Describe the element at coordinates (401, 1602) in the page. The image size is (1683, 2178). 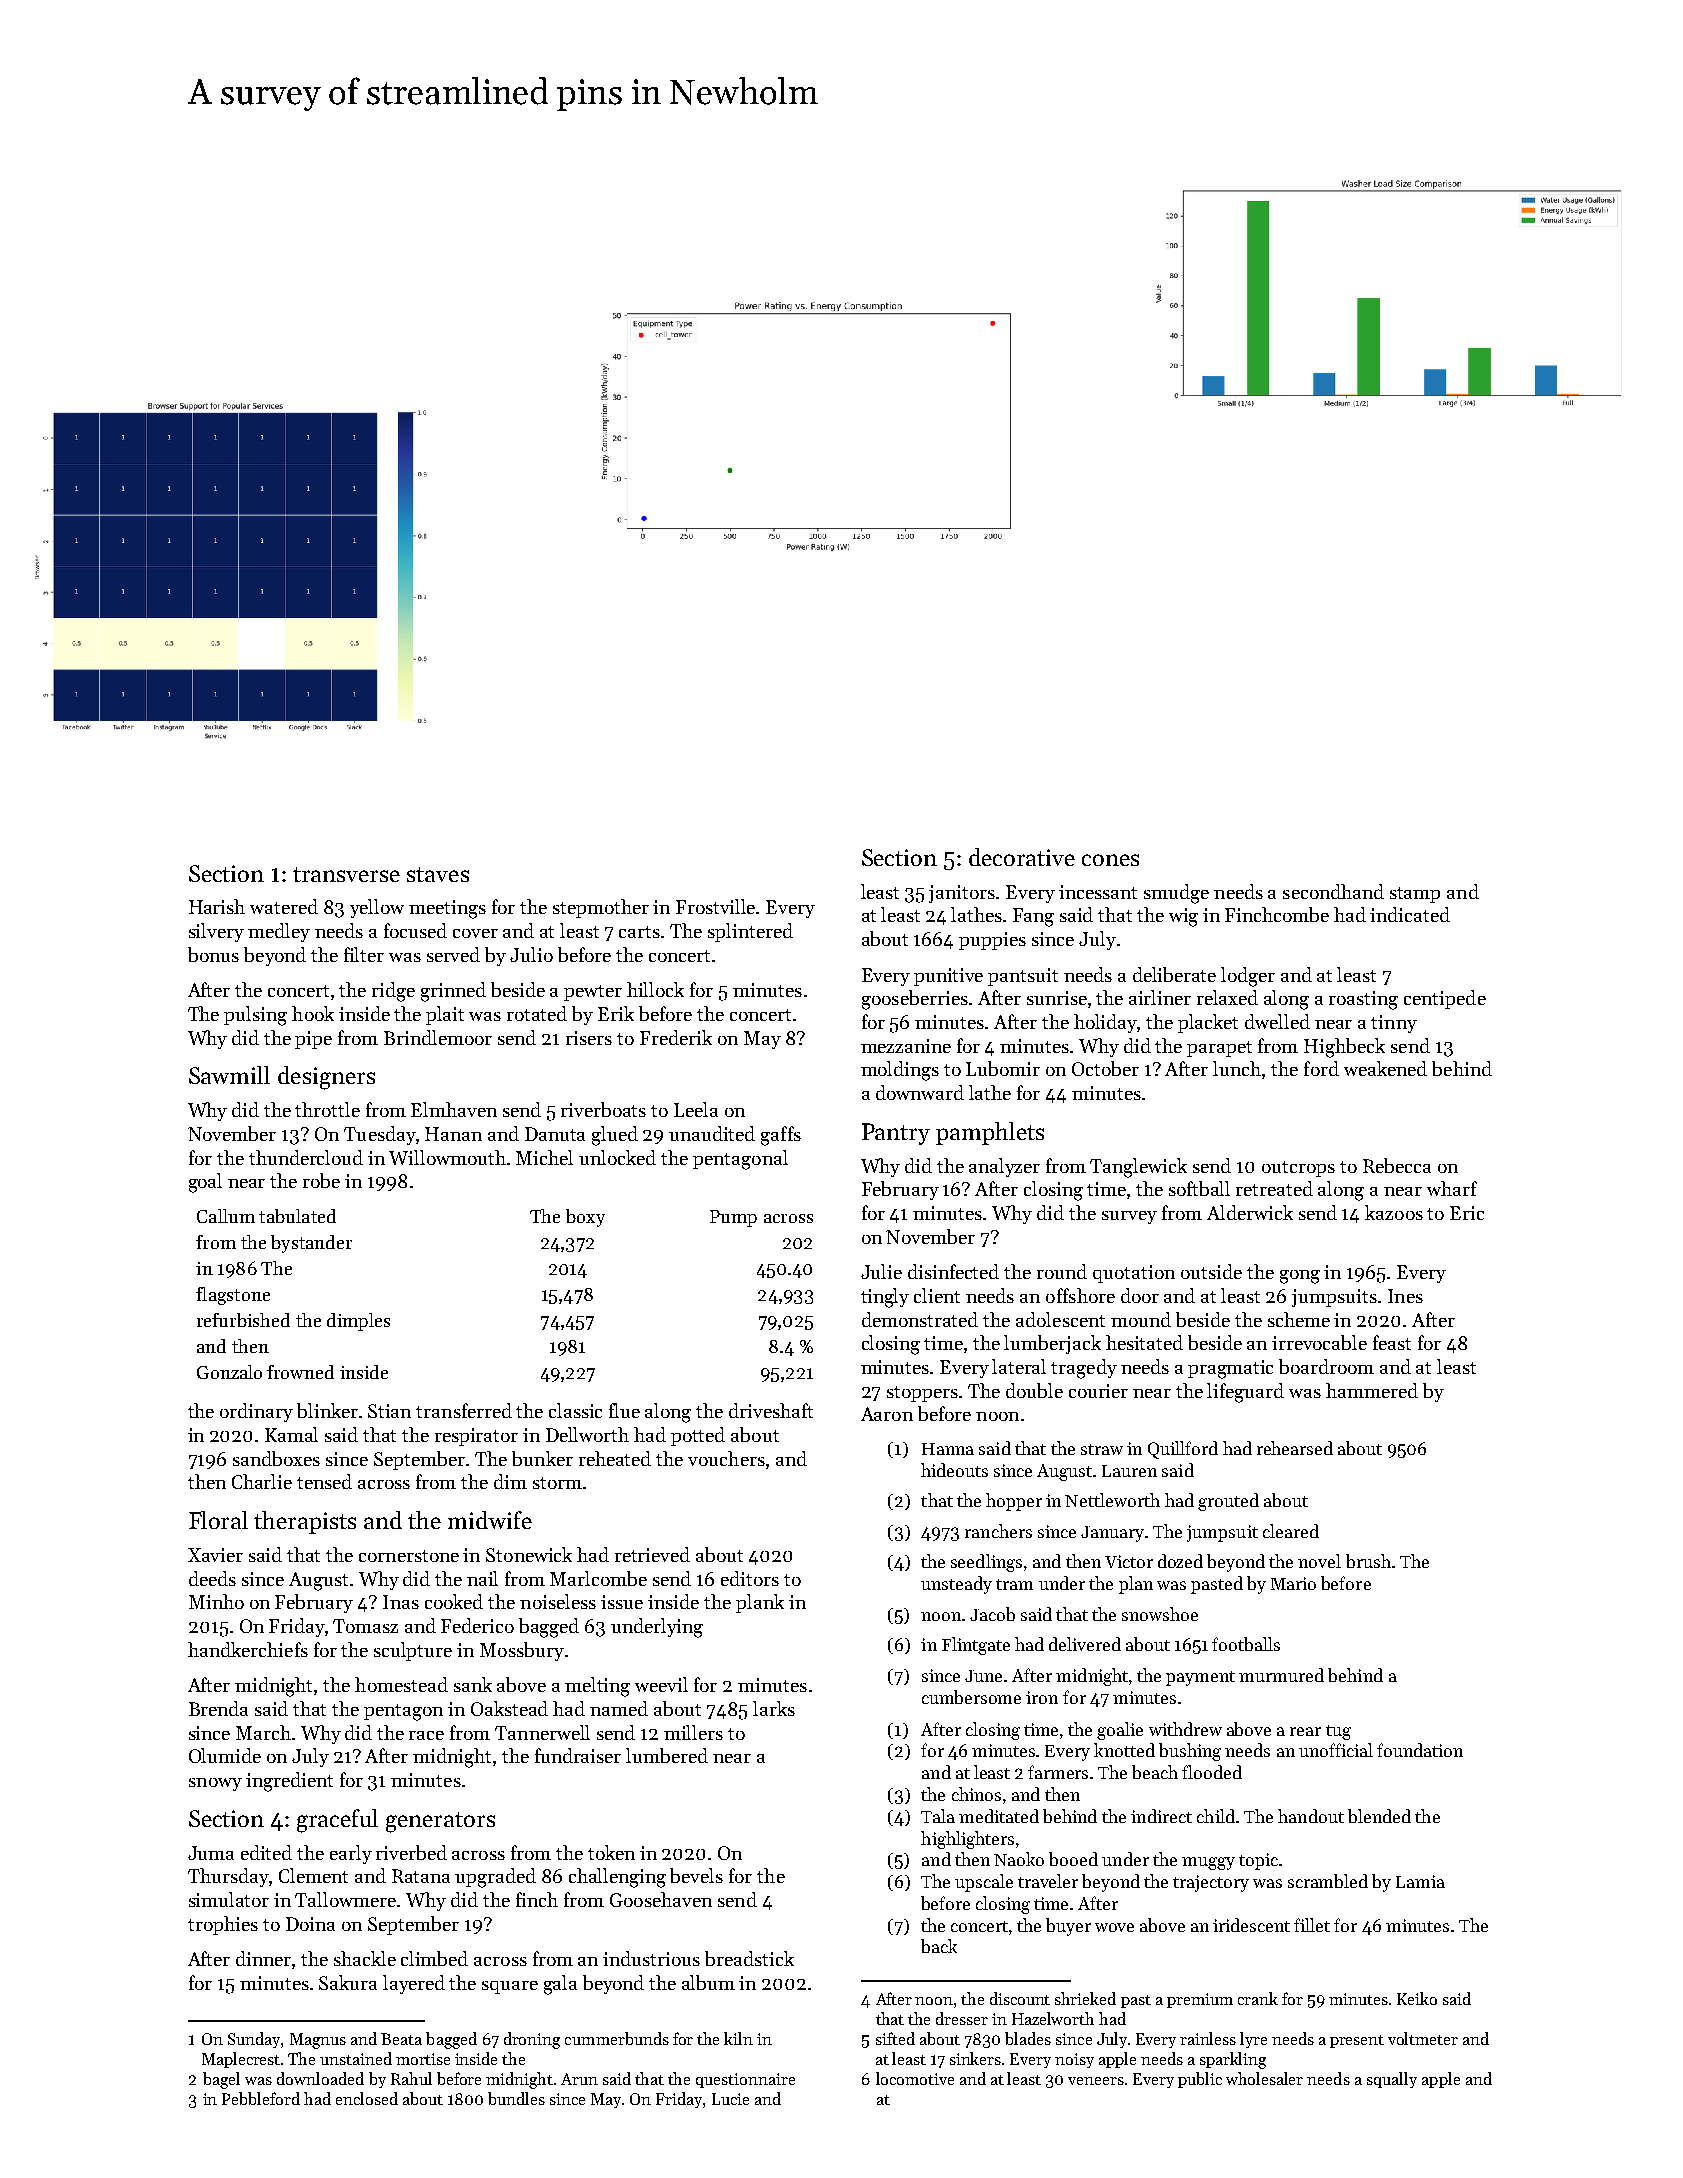
I see `Inas` at that location.
